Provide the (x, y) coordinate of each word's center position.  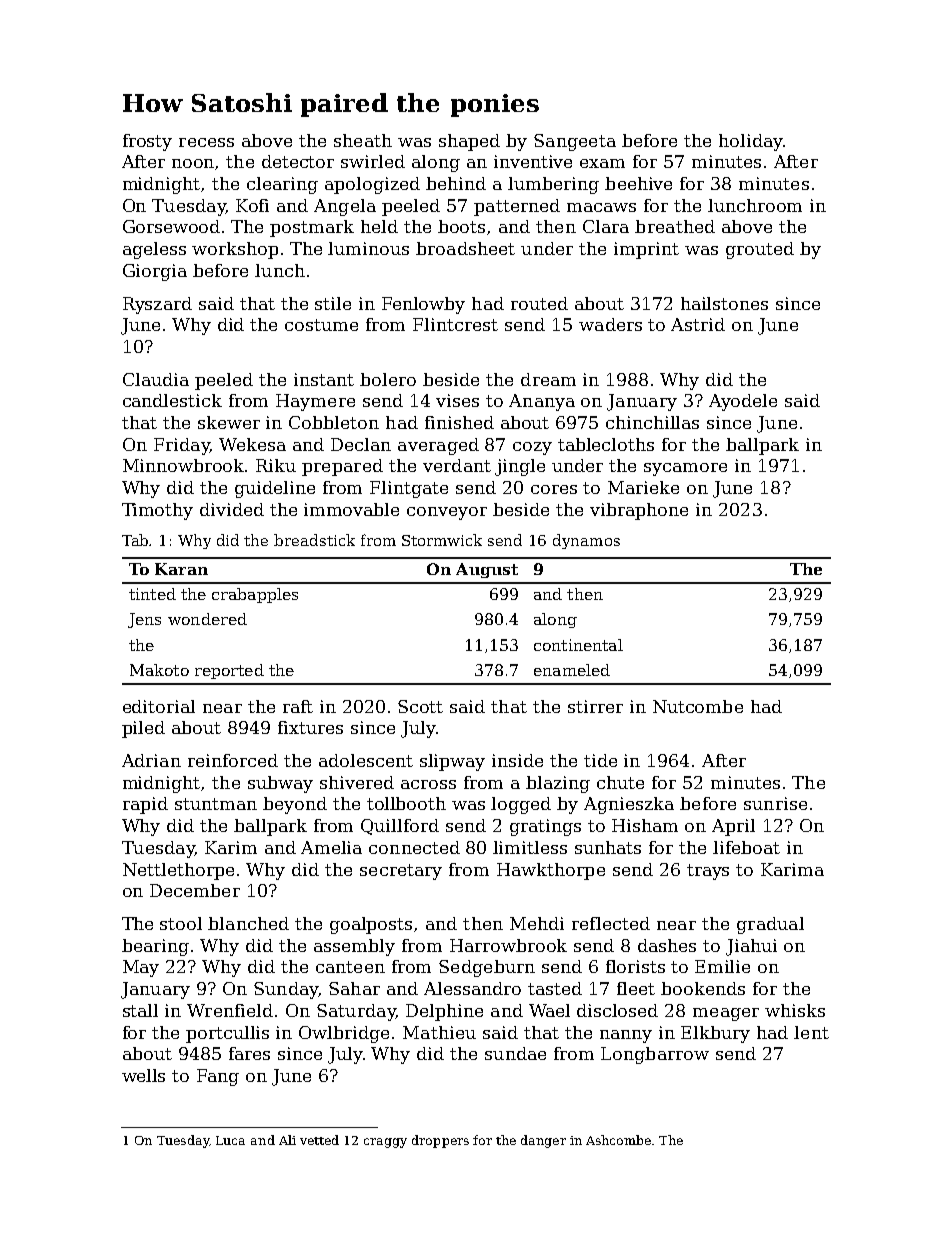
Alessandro (472, 988)
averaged (438, 446)
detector (298, 161)
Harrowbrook (508, 945)
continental (578, 645)
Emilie (722, 966)
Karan (181, 569)
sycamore (685, 469)
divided (232, 509)
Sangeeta (575, 142)
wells (143, 1075)
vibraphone (639, 511)
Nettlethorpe (178, 871)
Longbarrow (655, 1055)
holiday (751, 142)
